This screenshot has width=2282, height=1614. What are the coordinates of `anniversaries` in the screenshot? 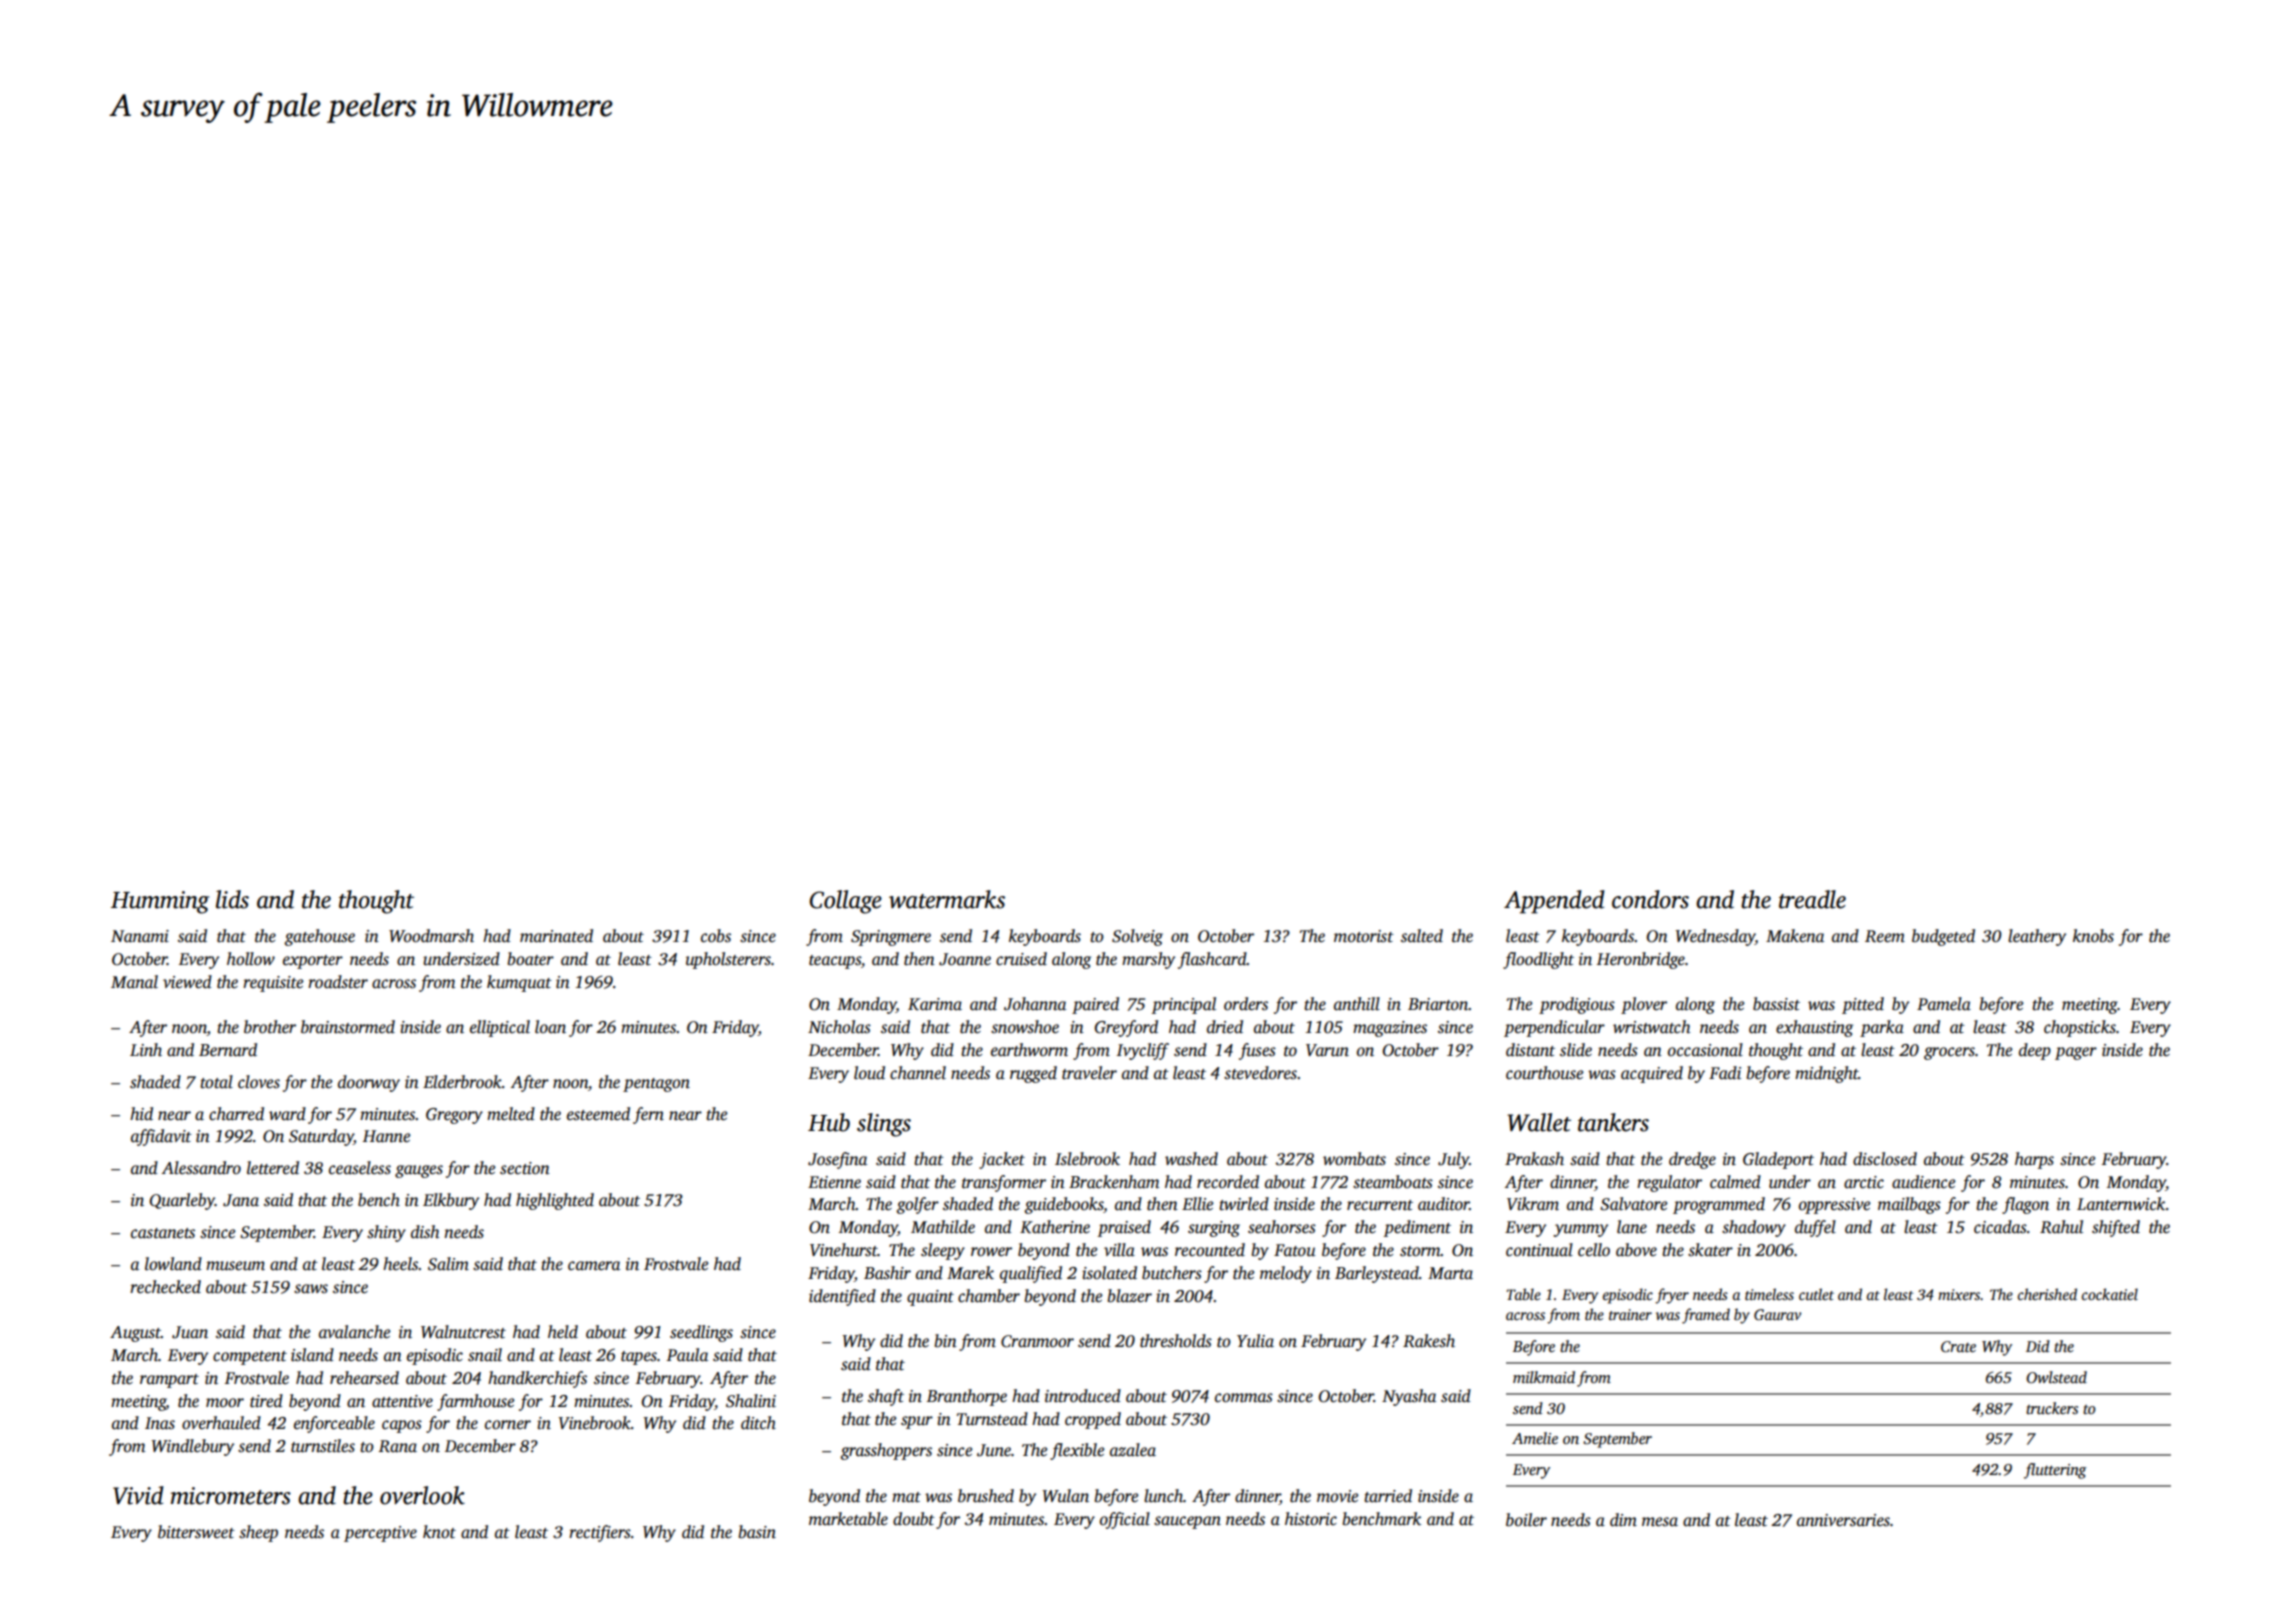 It's located at (1843, 1520).
